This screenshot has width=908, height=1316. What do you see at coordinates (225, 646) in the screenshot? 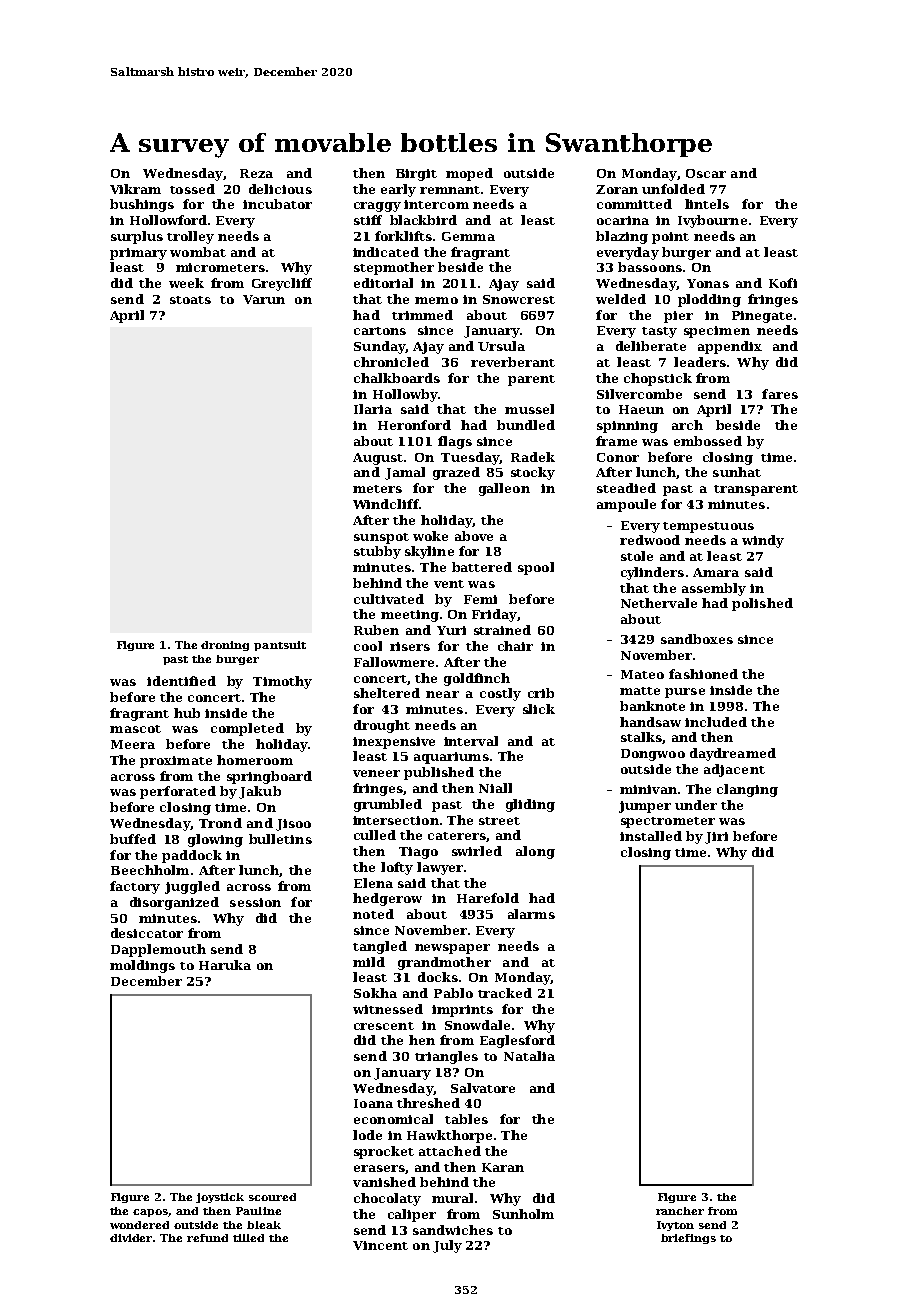
I see `droning` at bounding box center [225, 646].
